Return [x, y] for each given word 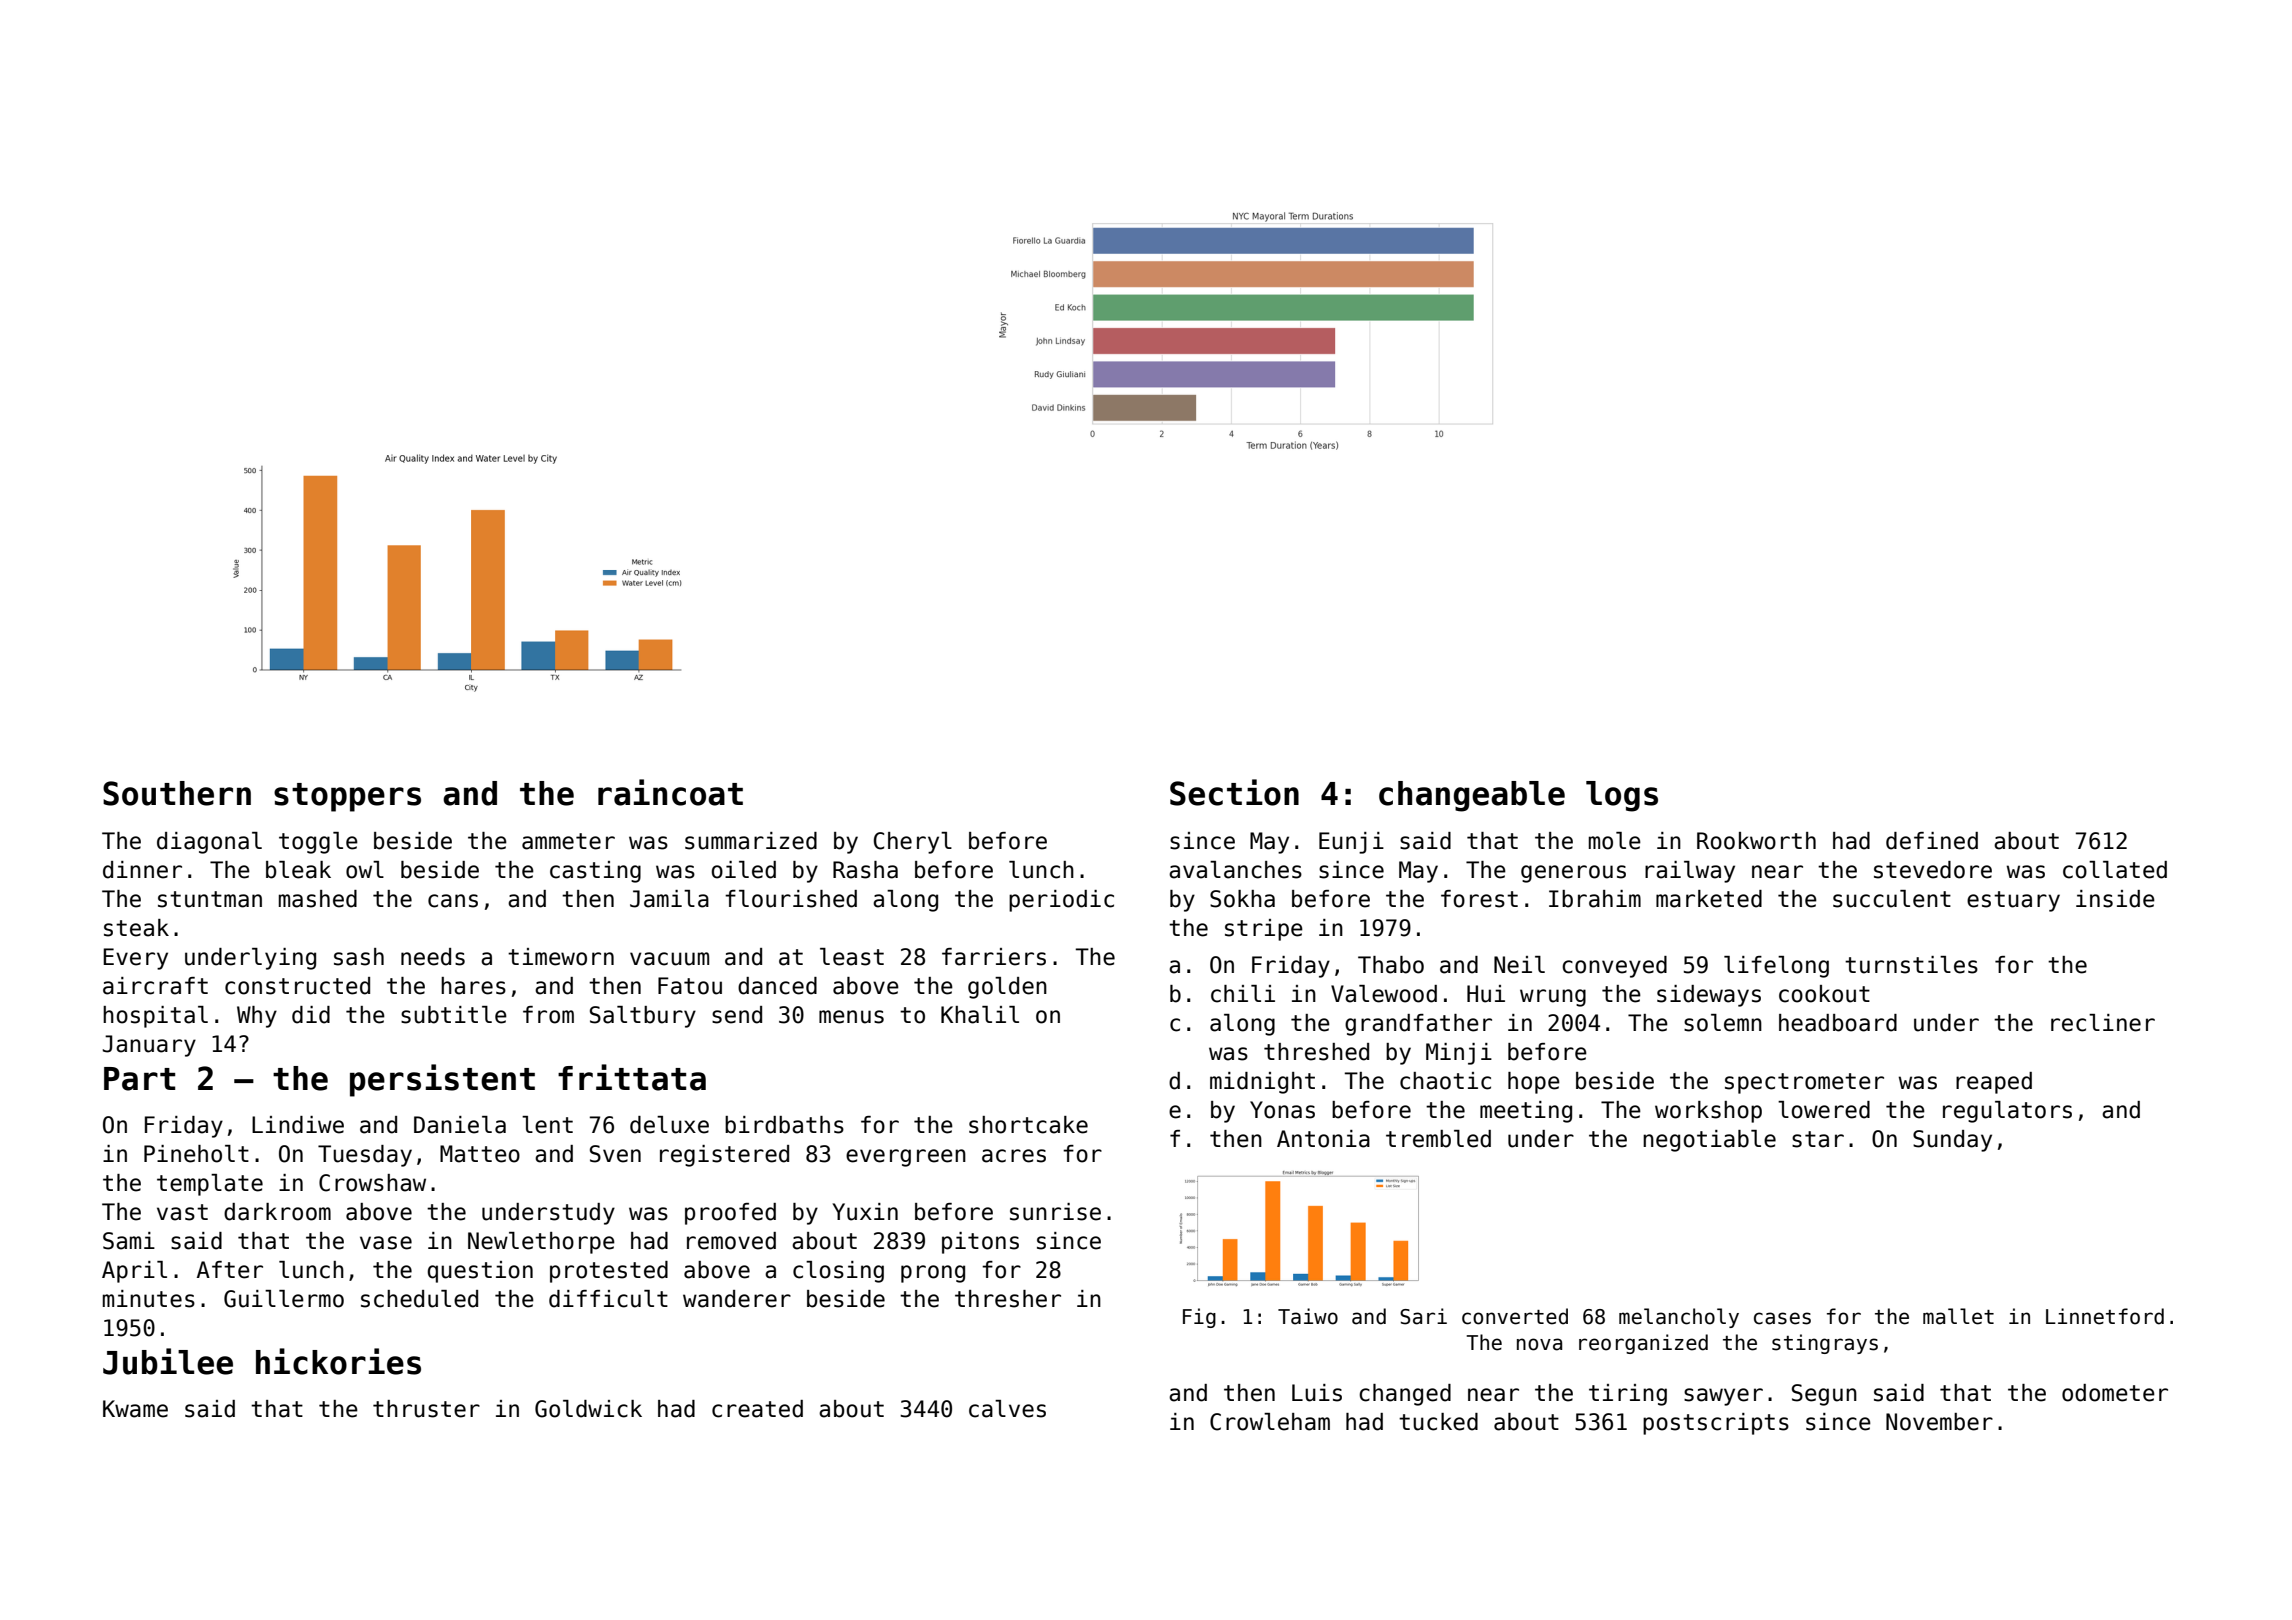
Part [139, 1079]
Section [1234, 792]
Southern [177, 793]
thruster [426, 1409]
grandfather [1418, 1025]
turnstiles [1911, 965]
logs [1622, 796]
